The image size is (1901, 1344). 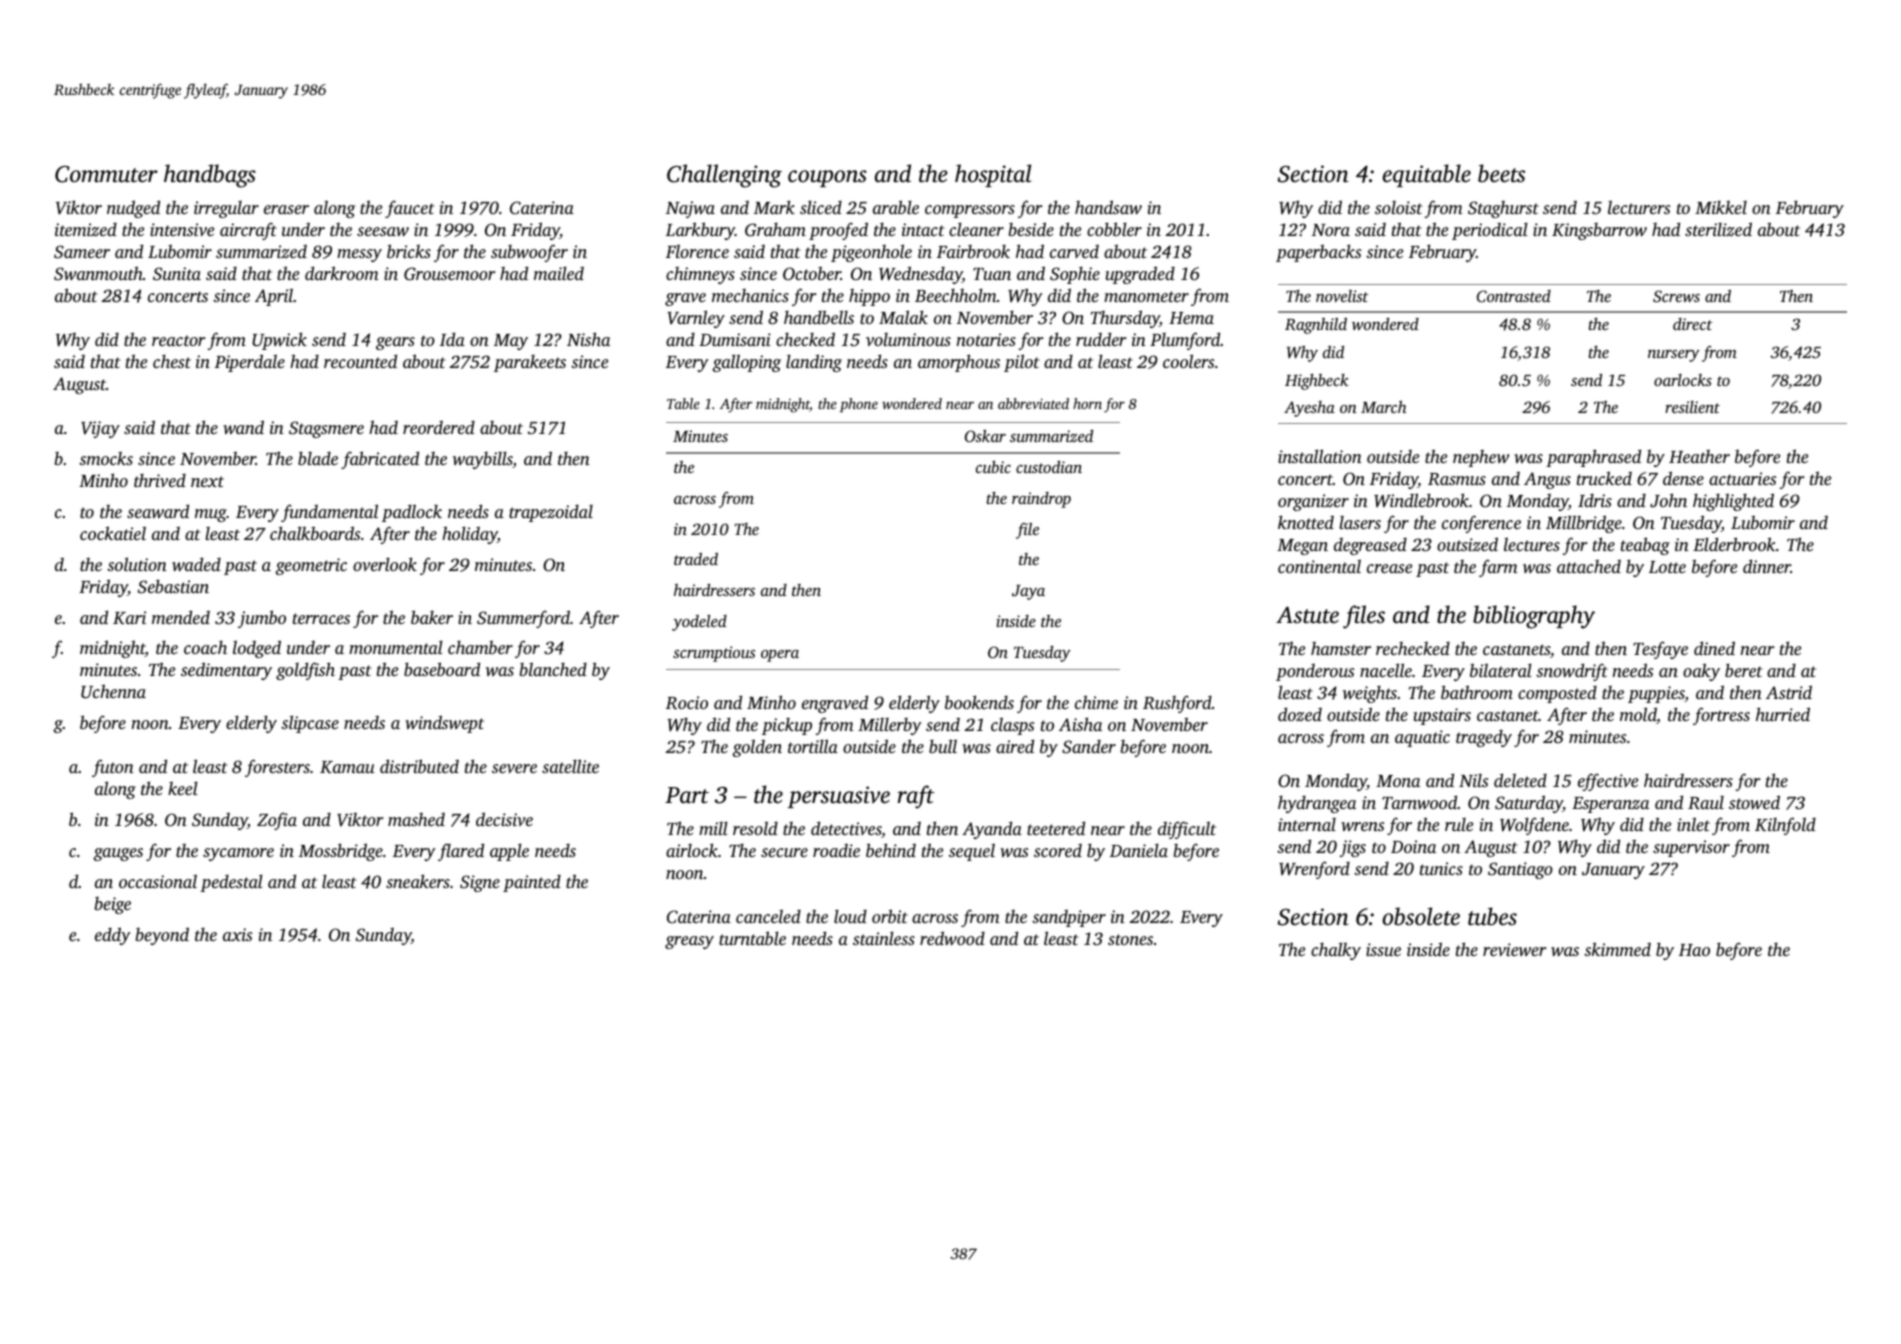 What do you see at coordinates (274, 297) in the document?
I see `April` at bounding box center [274, 297].
